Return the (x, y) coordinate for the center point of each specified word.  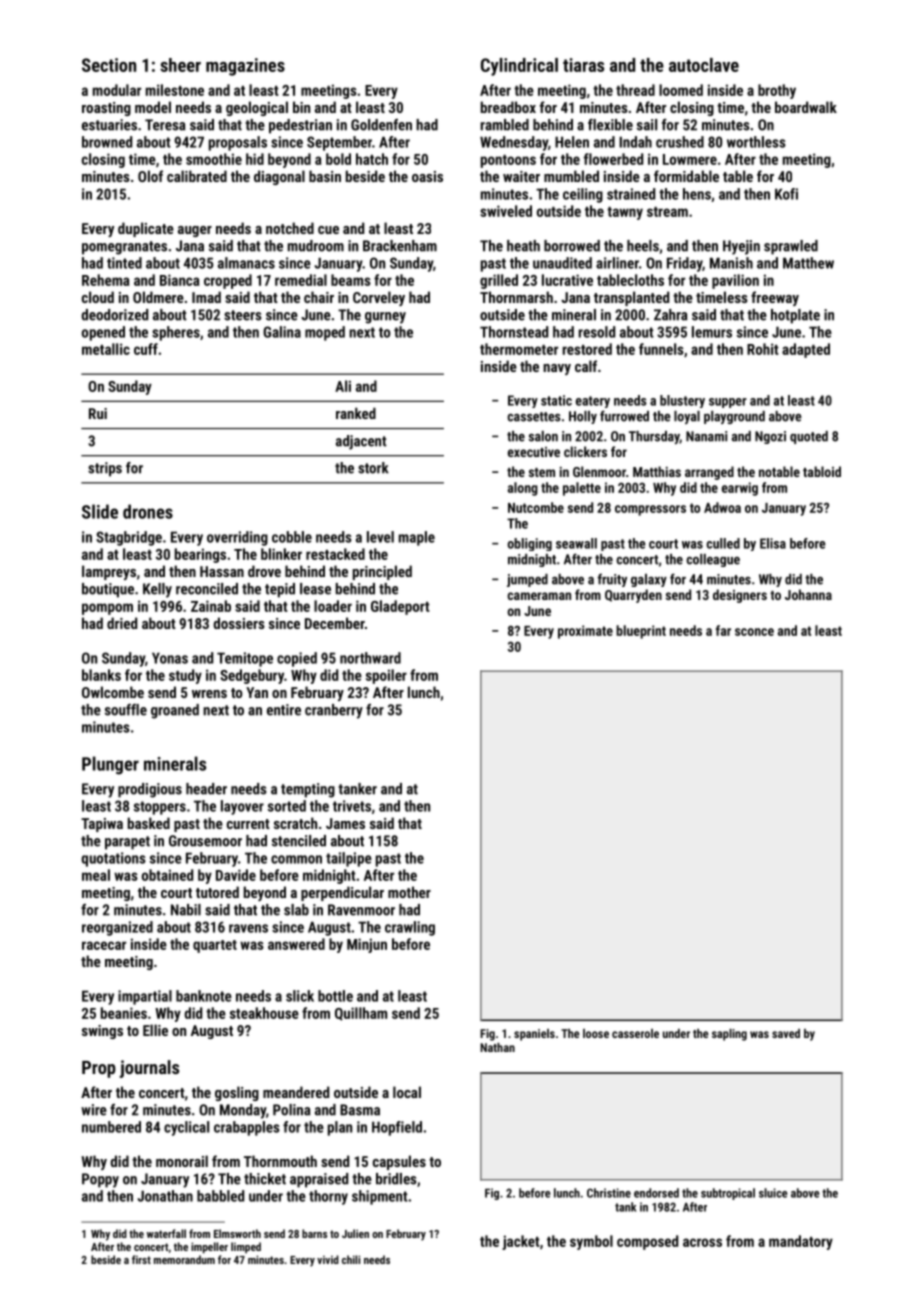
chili (351, 1259)
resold (597, 332)
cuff (146, 349)
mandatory (801, 1242)
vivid (328, 1259)
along (523, 489)
